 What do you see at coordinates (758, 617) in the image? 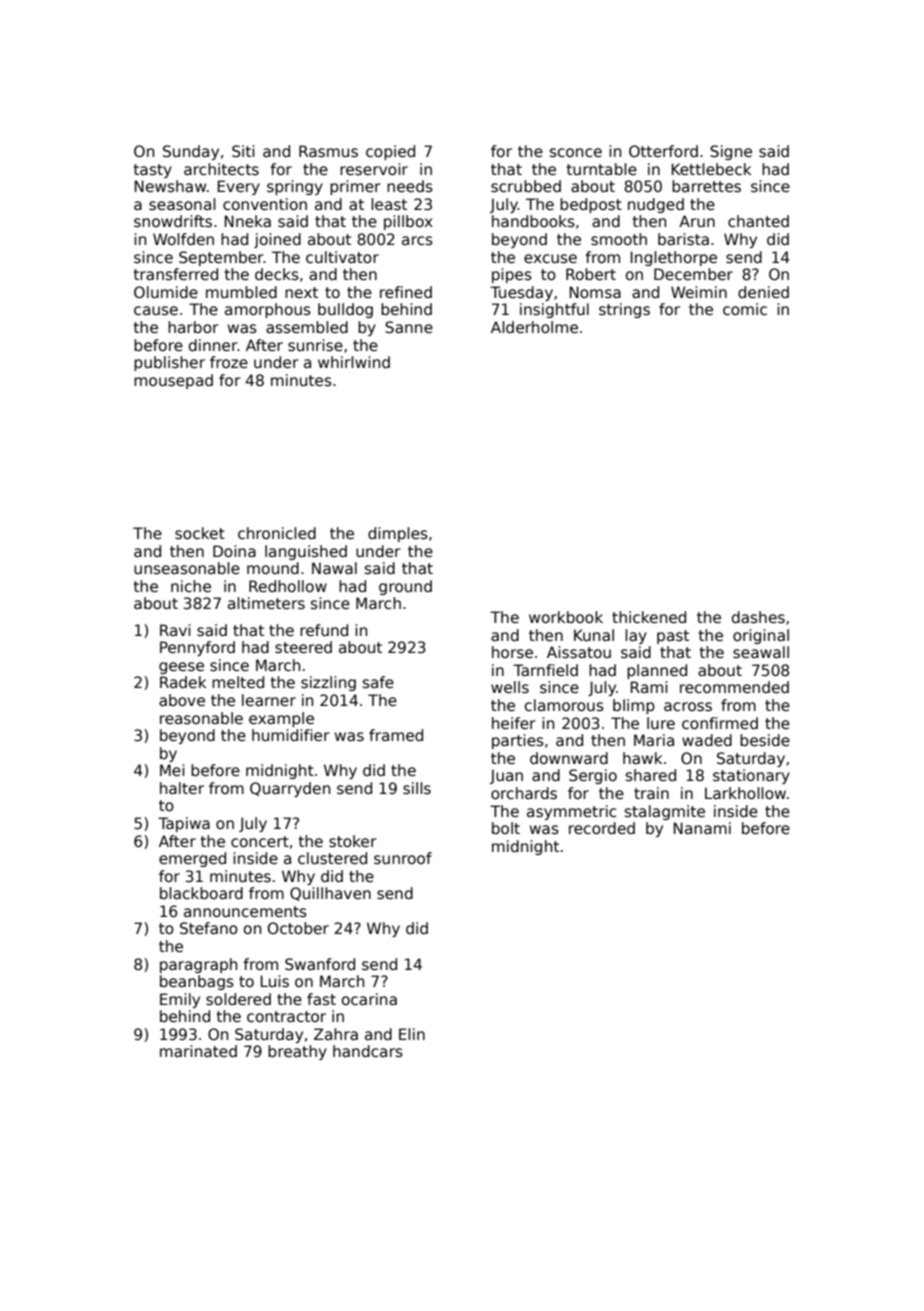
I see `dashes` at bounding box center [758, 617].
